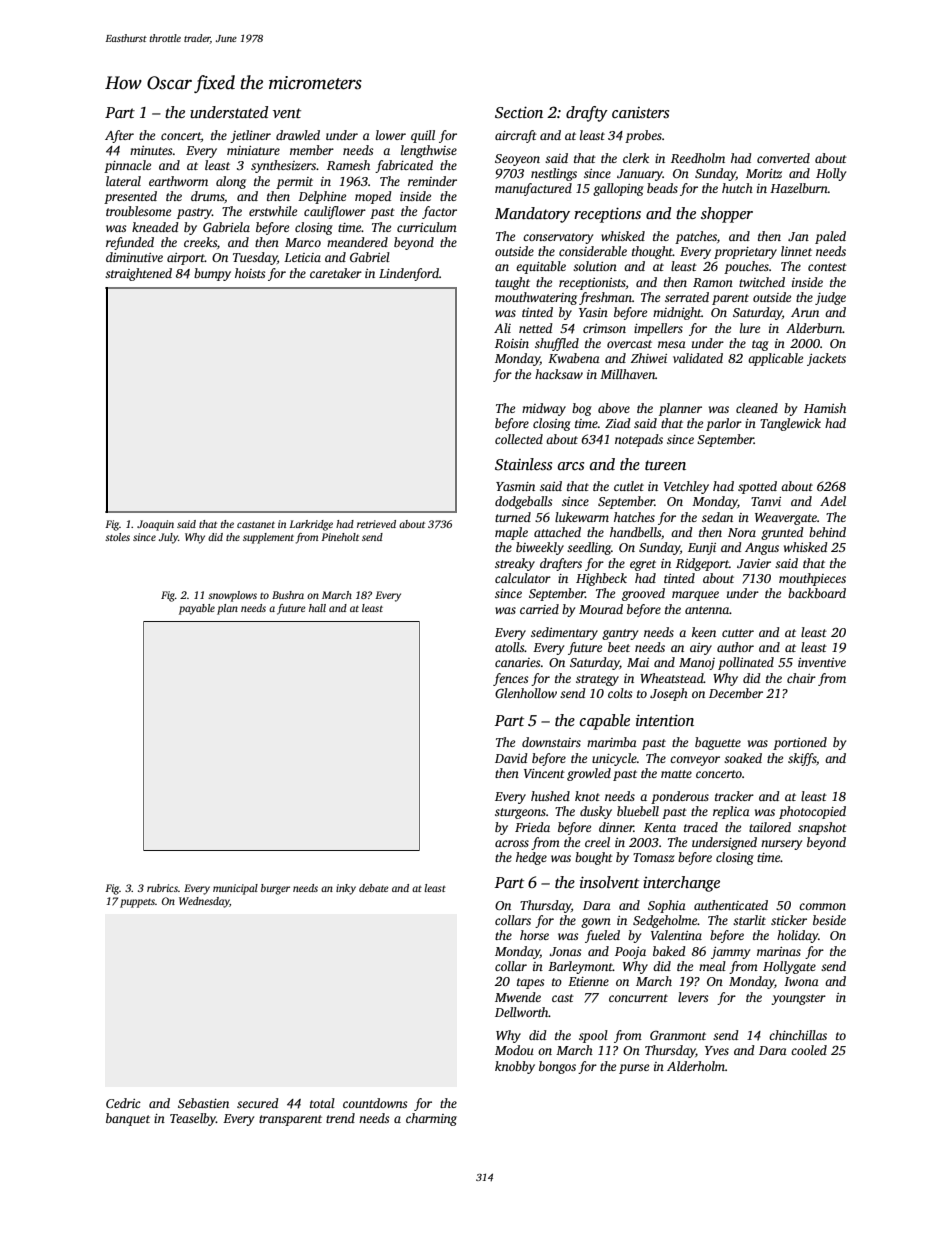  Describe the element at coordinates (582, 409) in the screenshot. I see `bog` at that location.
